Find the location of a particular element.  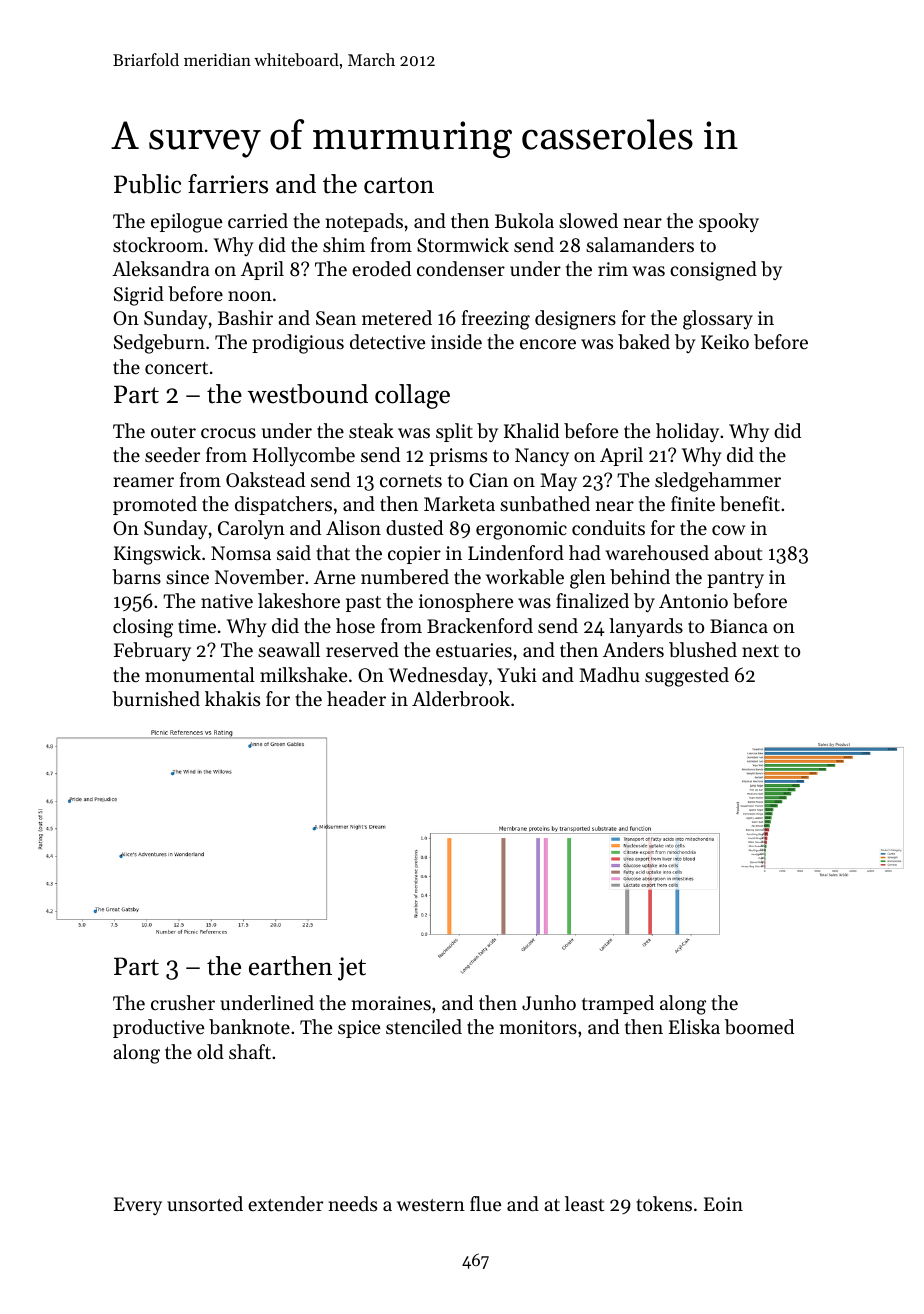

metered is located at coordinates (397, 317).
